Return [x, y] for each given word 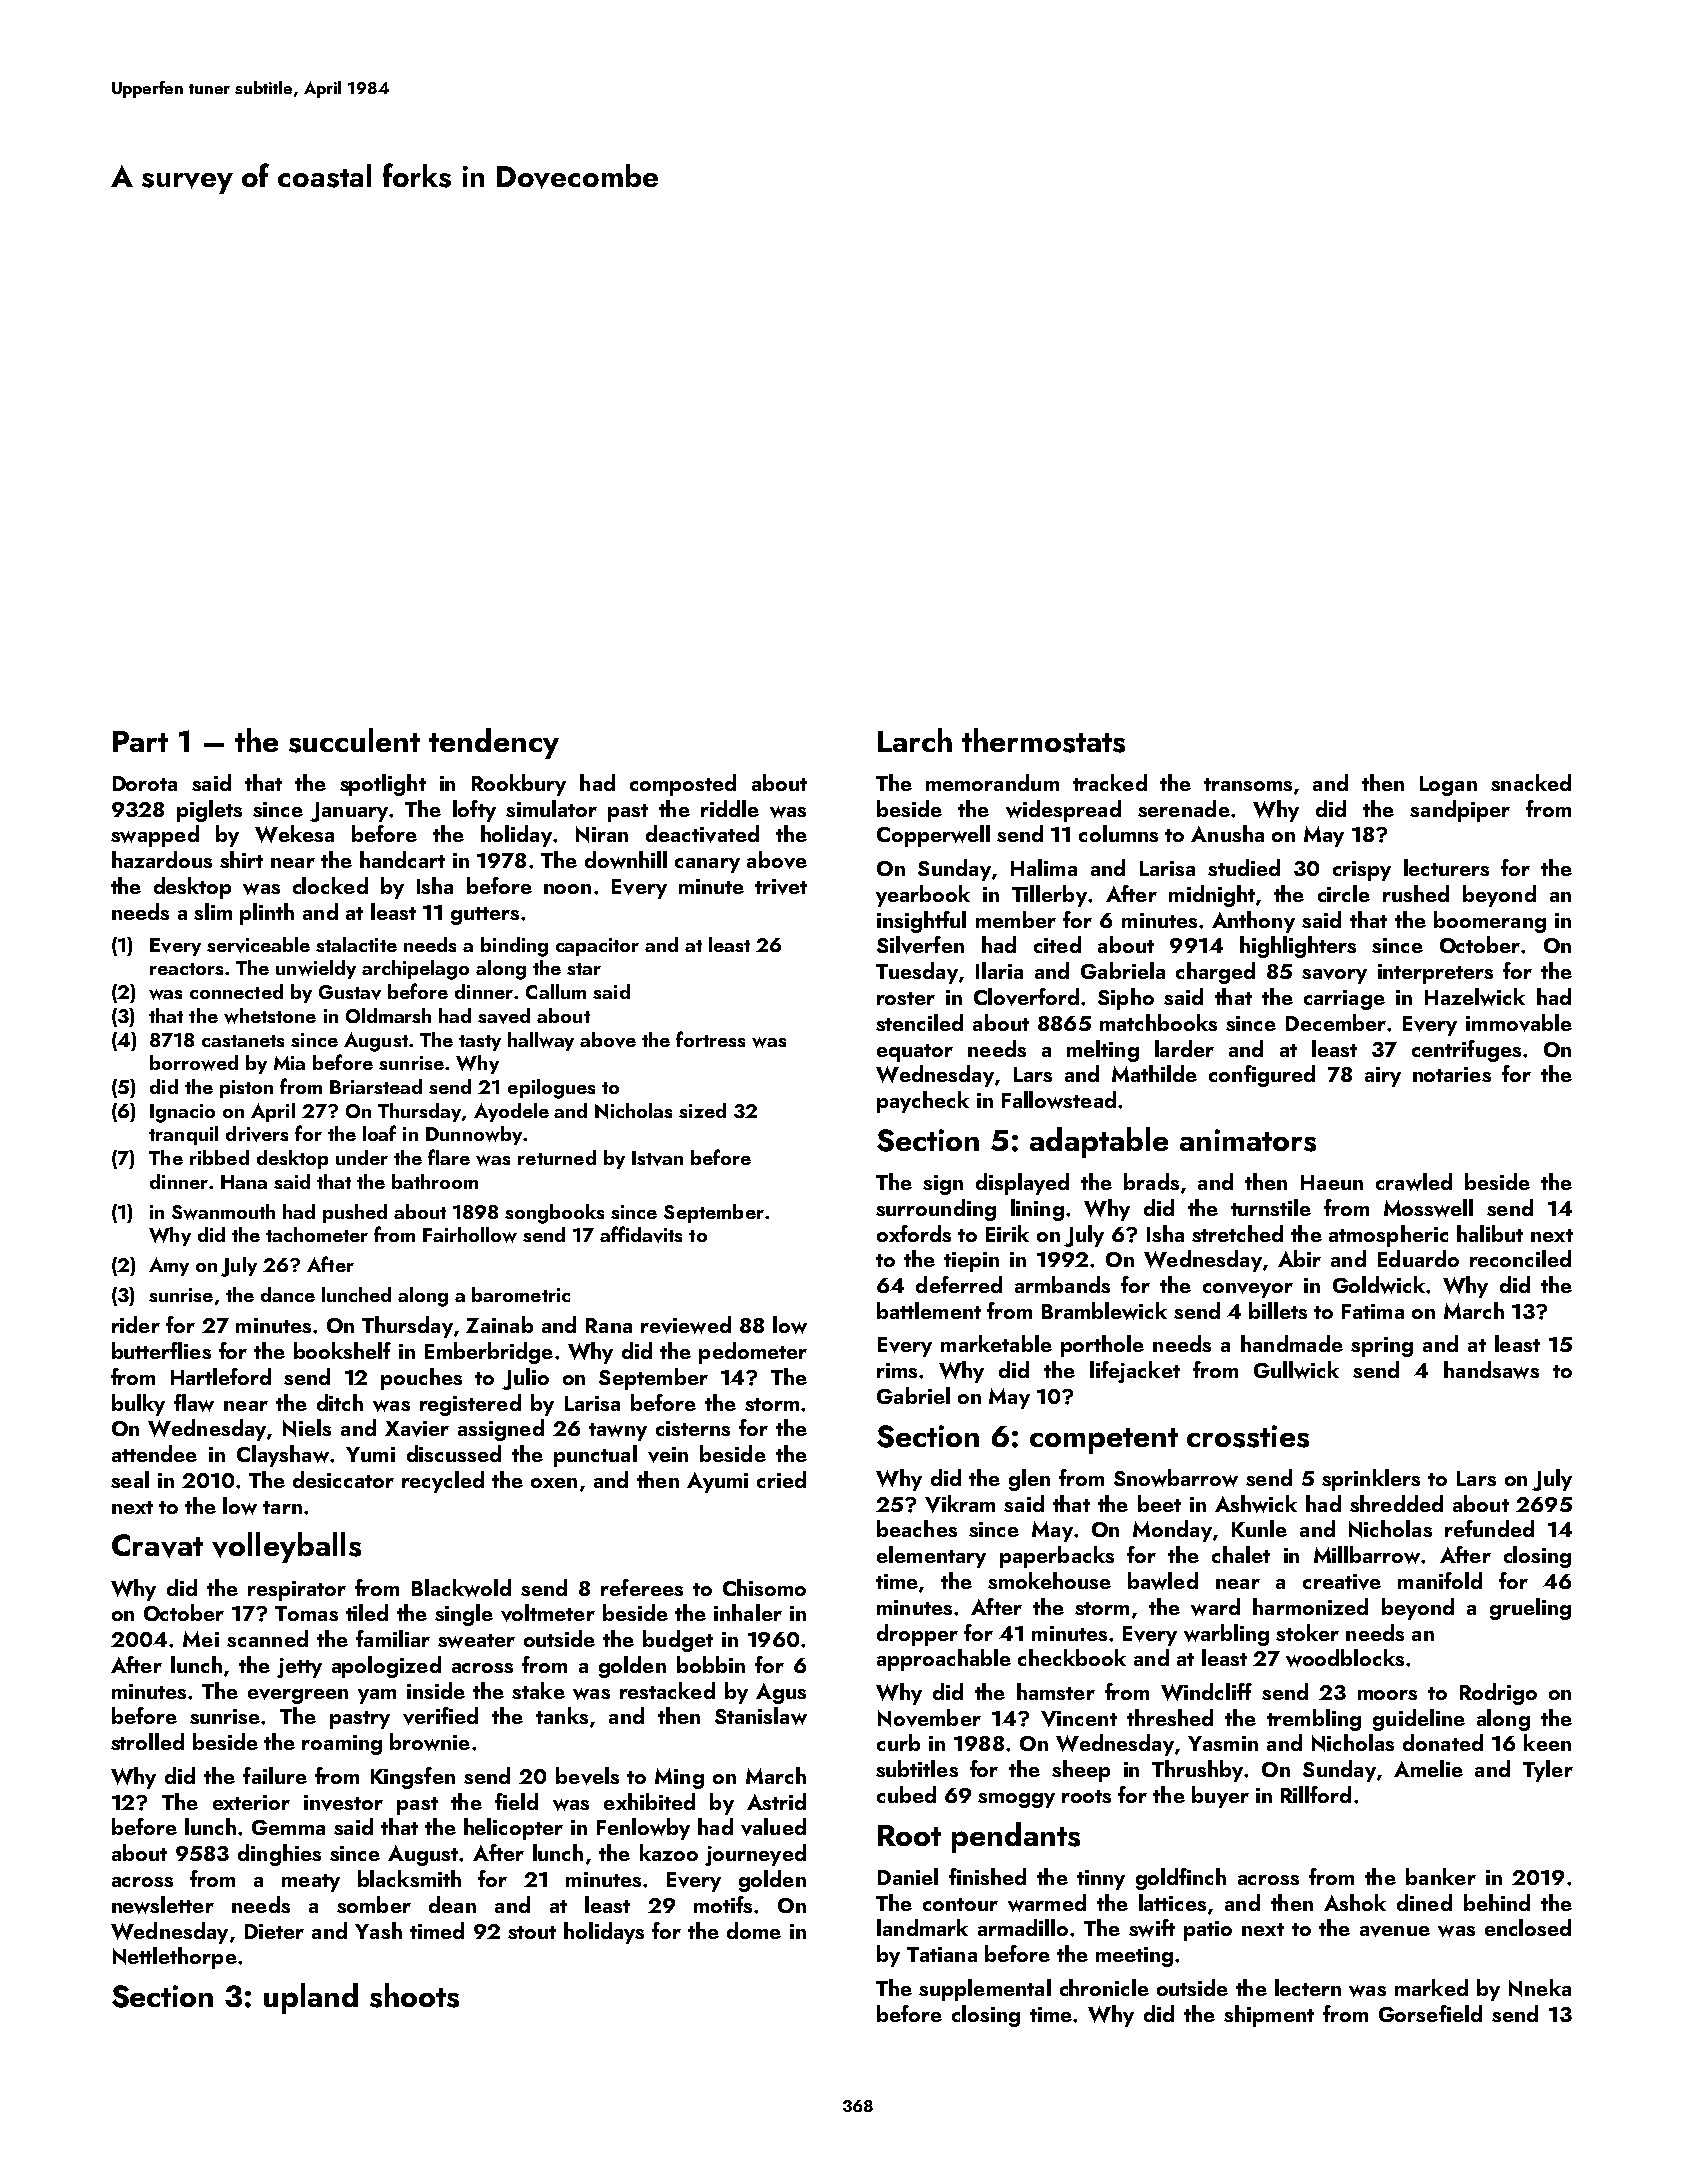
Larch [915, 740]
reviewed [686, 1325]
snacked [1531, 782]
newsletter [163, 1905]
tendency [494, 743]
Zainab [499, 1324]
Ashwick [1256, 1504]
